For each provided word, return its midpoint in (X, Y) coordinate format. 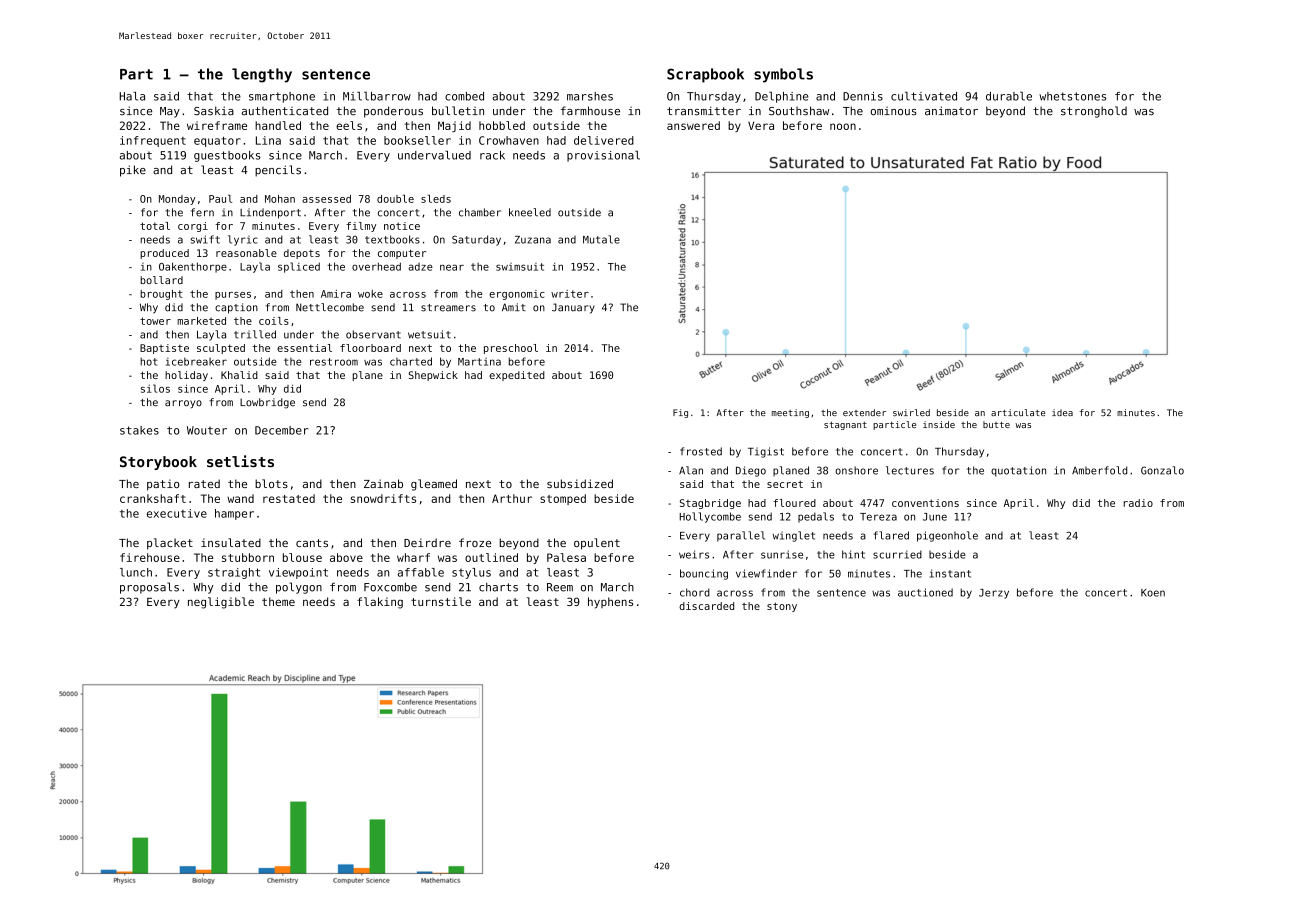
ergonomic (517, 295)
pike (133, 171)
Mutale (601, 239)
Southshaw (799, 111)
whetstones (1072, 96)
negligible (221, 603)
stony (782, 607)
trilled (255, 334)
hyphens (610, 603)
